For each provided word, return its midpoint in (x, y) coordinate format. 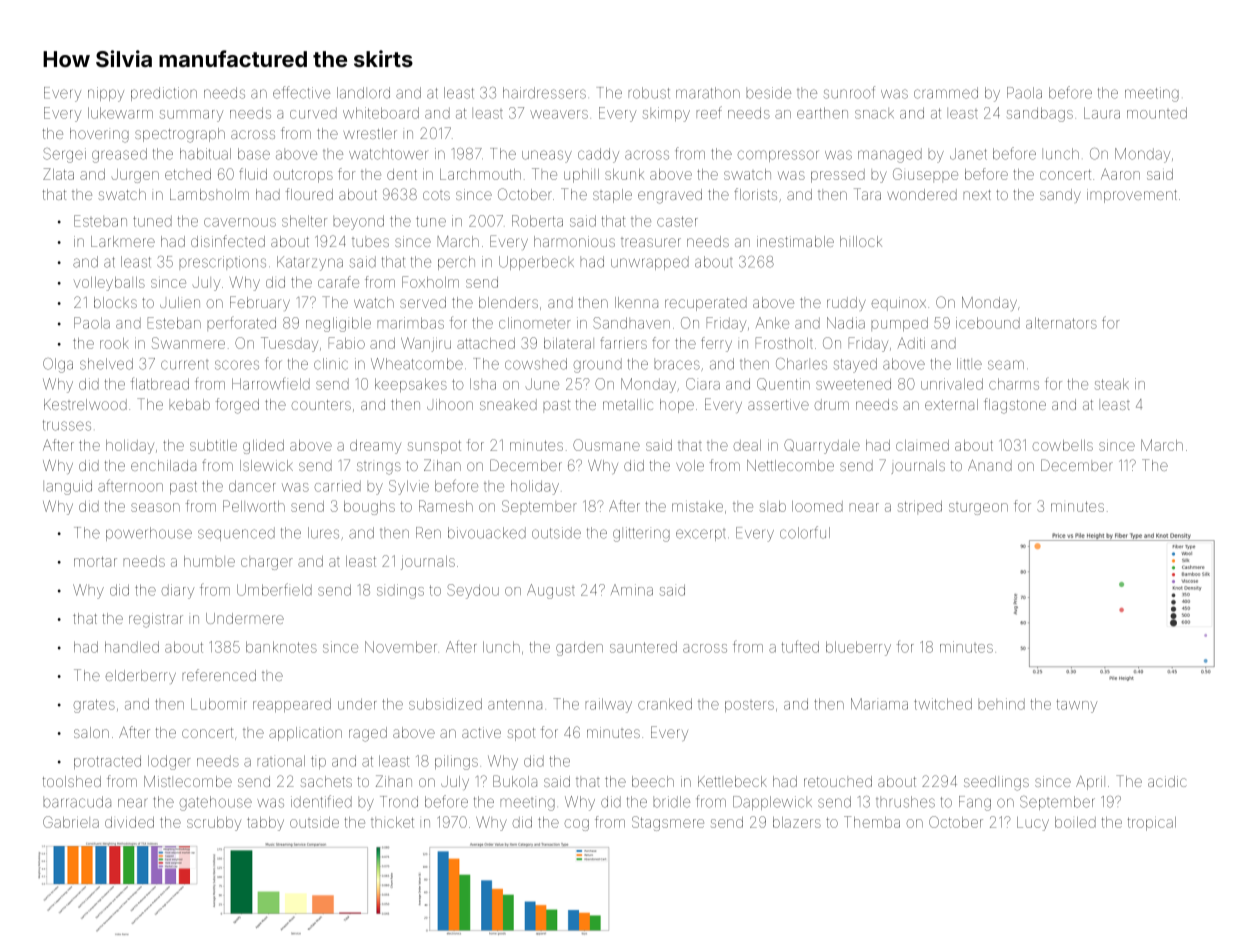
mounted (1157, 113)
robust (649, 93)
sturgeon (978, 509)
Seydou (473, 591)
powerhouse (149, 534)
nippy (106, 94)
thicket (392, 822)
